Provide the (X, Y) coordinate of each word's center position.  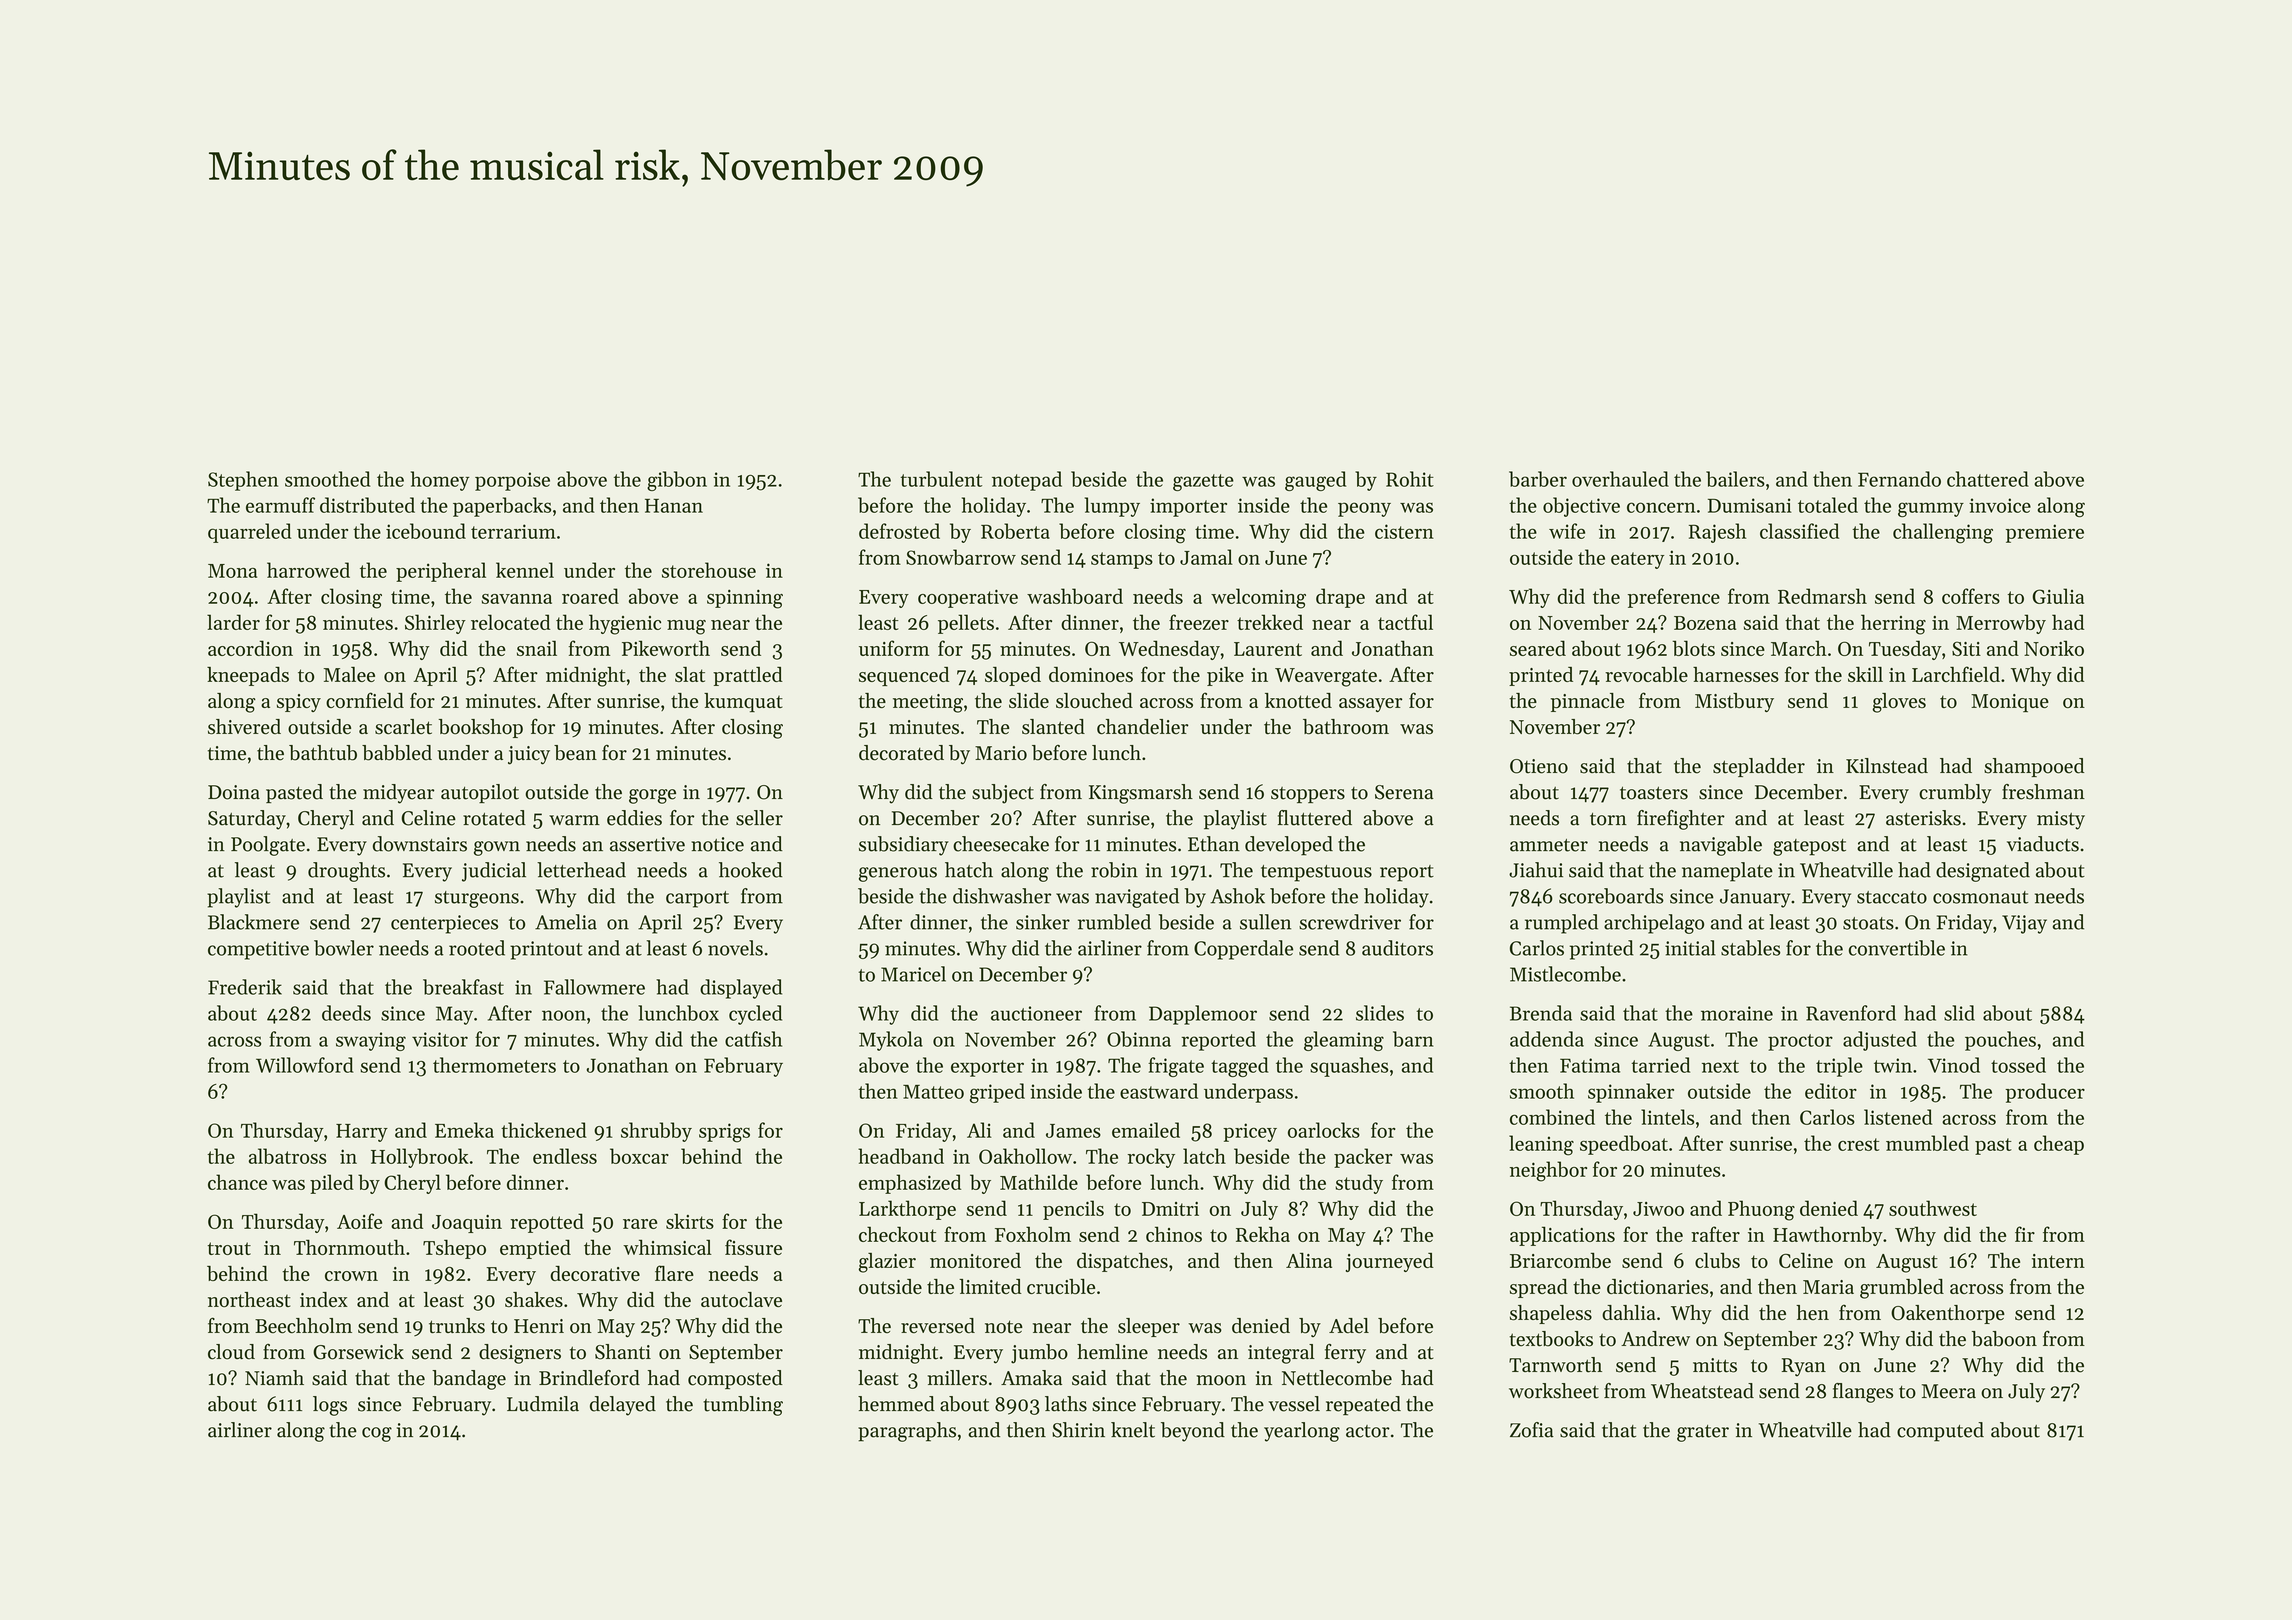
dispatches (1122, 1262)
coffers (1971, 596)
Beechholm (303, 1326)
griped (997, 1093)
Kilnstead (1887, 766)
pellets (966, 624)
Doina (234, 792)
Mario (1001, 753)
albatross (288, 1156)
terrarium (513, 531)
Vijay (2024, 924)
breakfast (463, 987)
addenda (1547, 1039)
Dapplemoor (1203, 1015)
